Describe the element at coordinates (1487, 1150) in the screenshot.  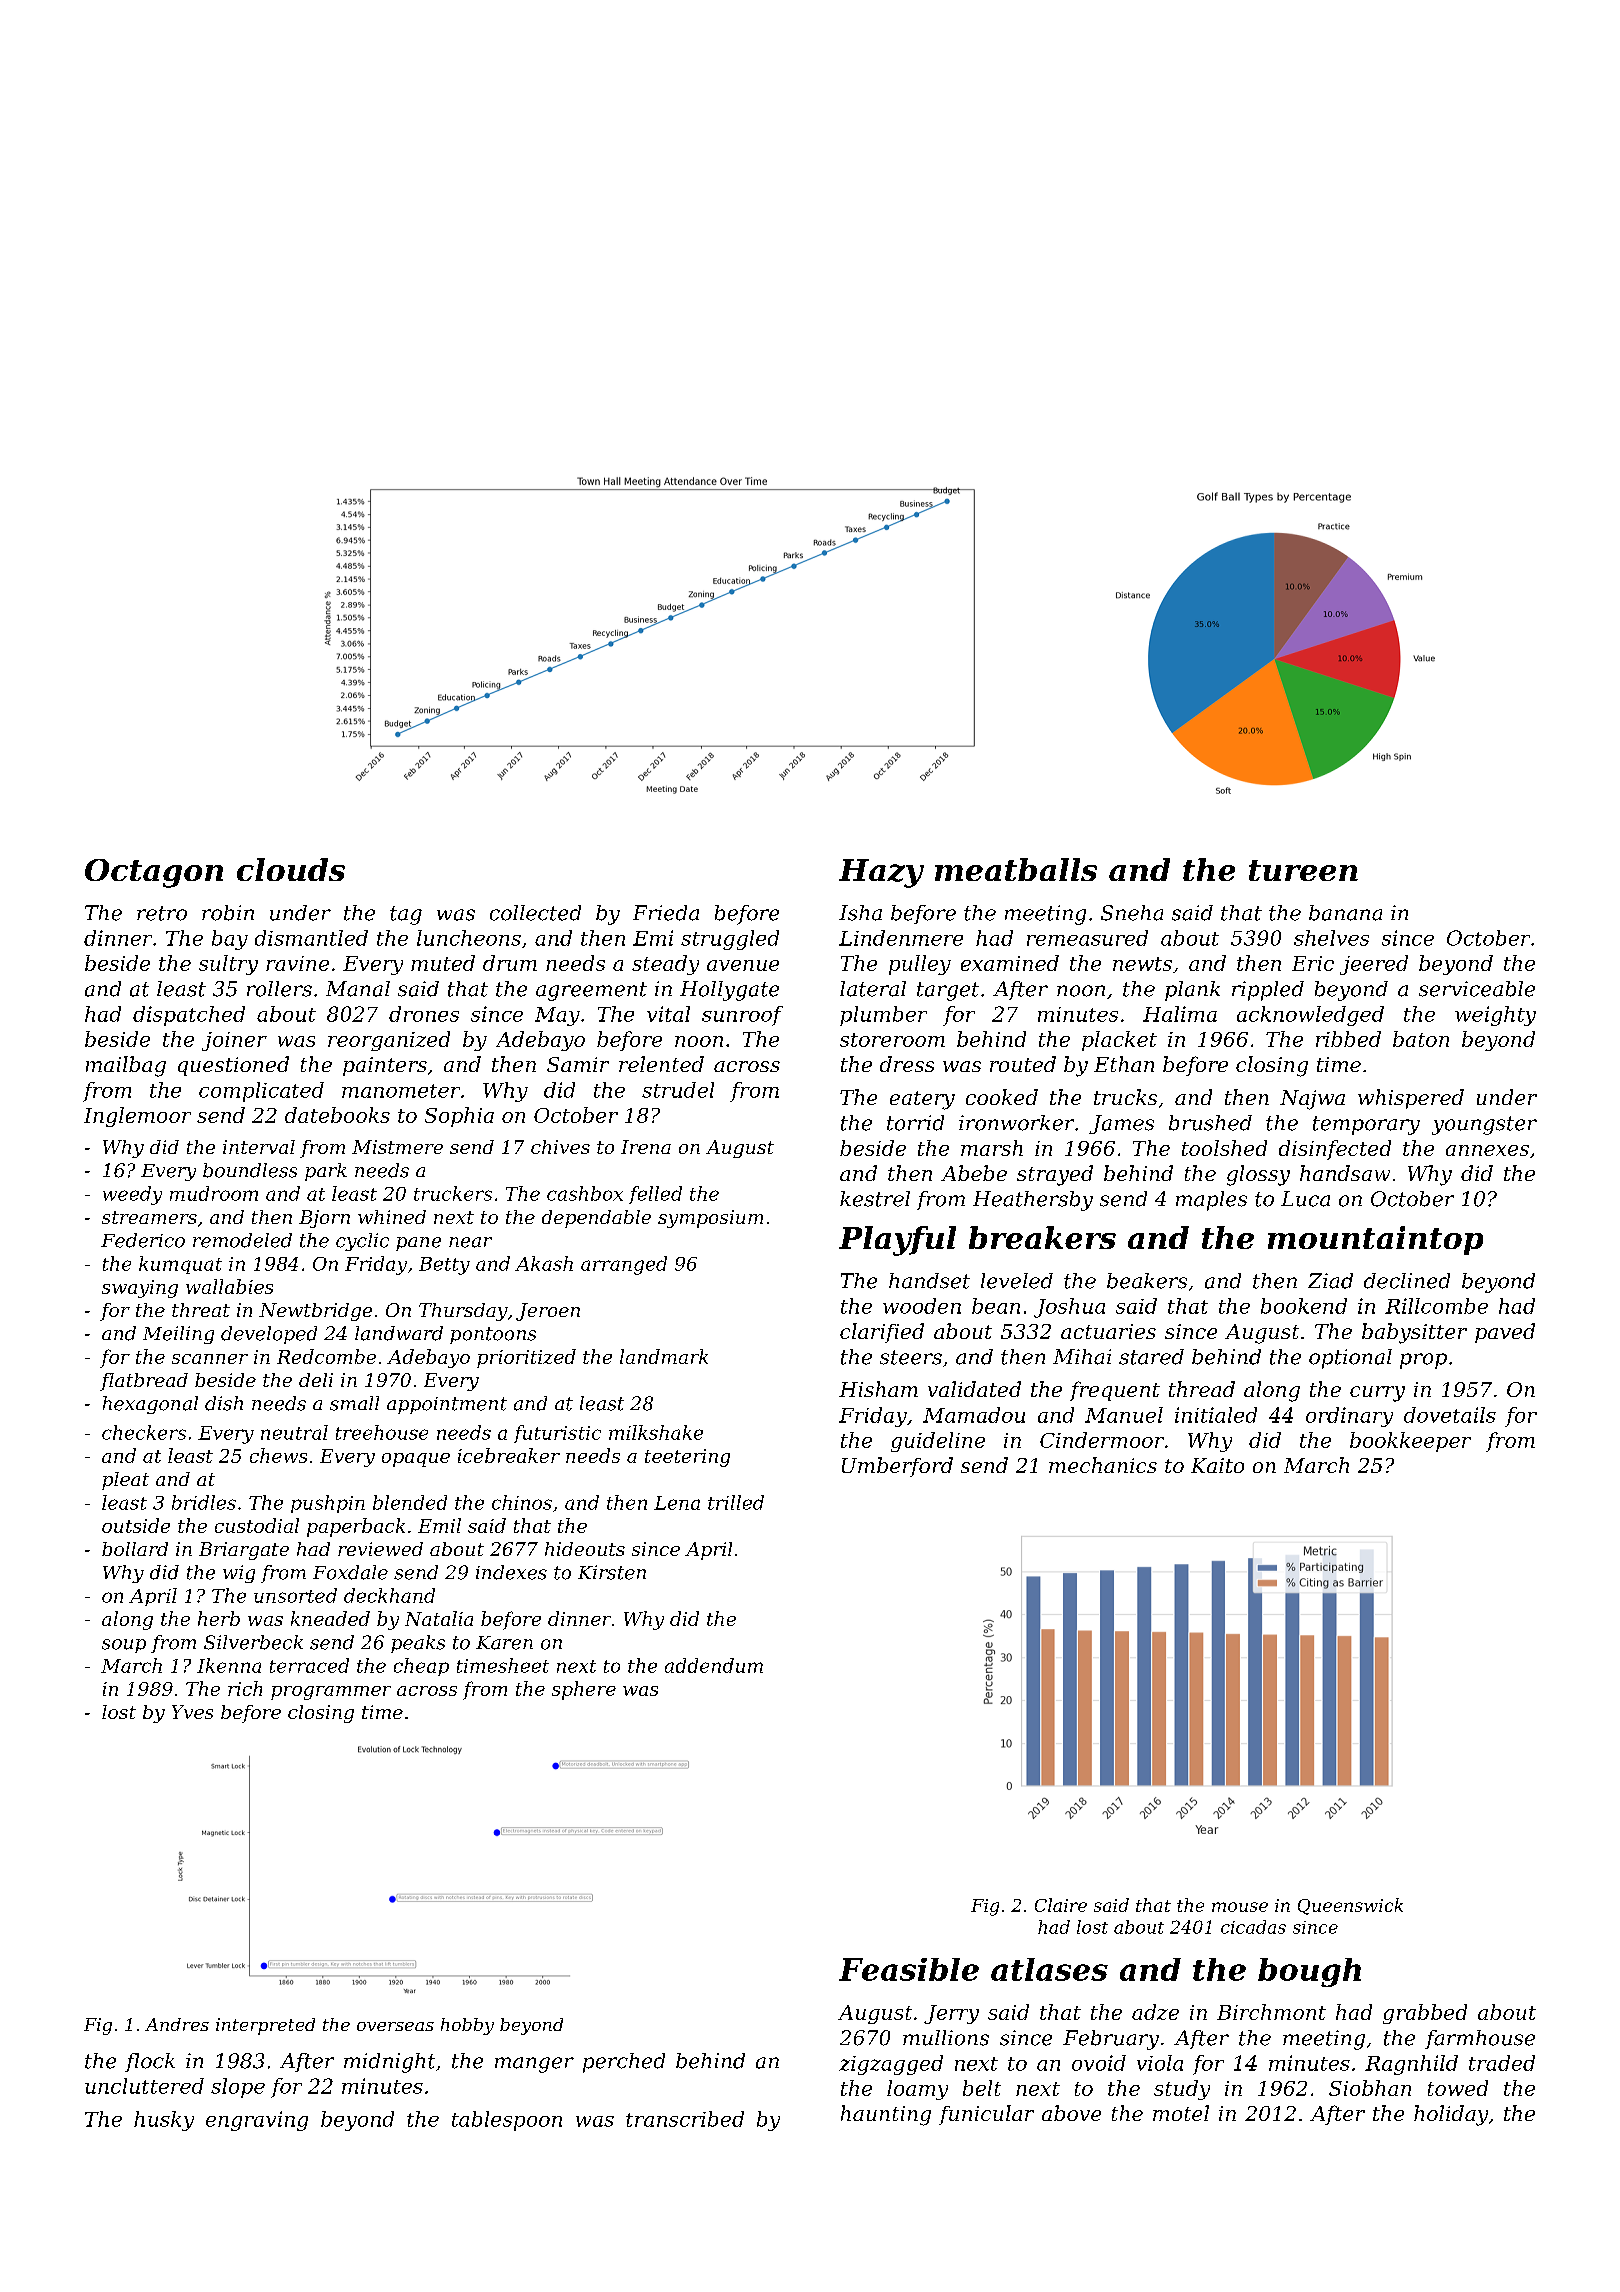
I see `annexes` at that location.
